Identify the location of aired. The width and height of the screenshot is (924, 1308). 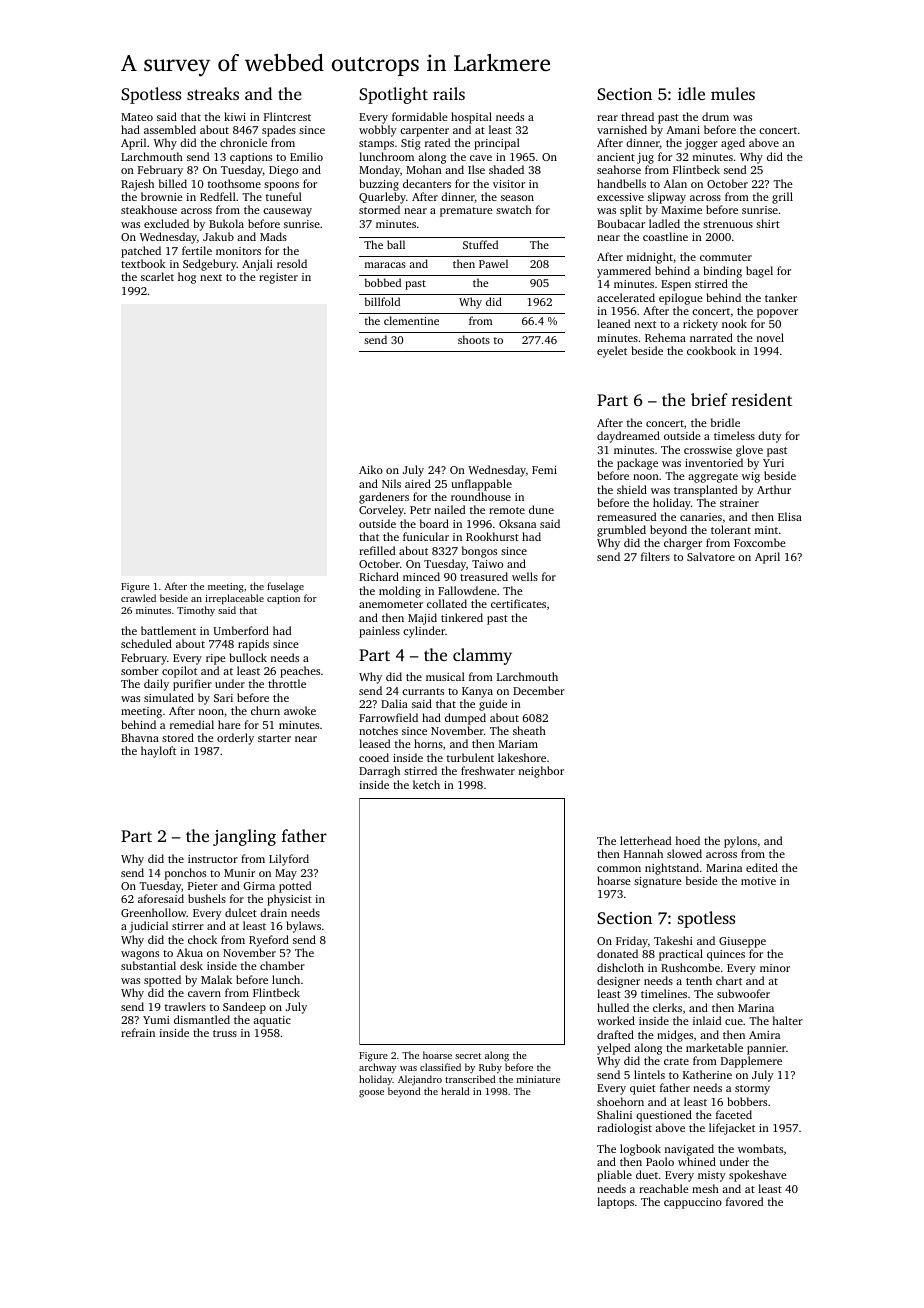
(418, 483).
